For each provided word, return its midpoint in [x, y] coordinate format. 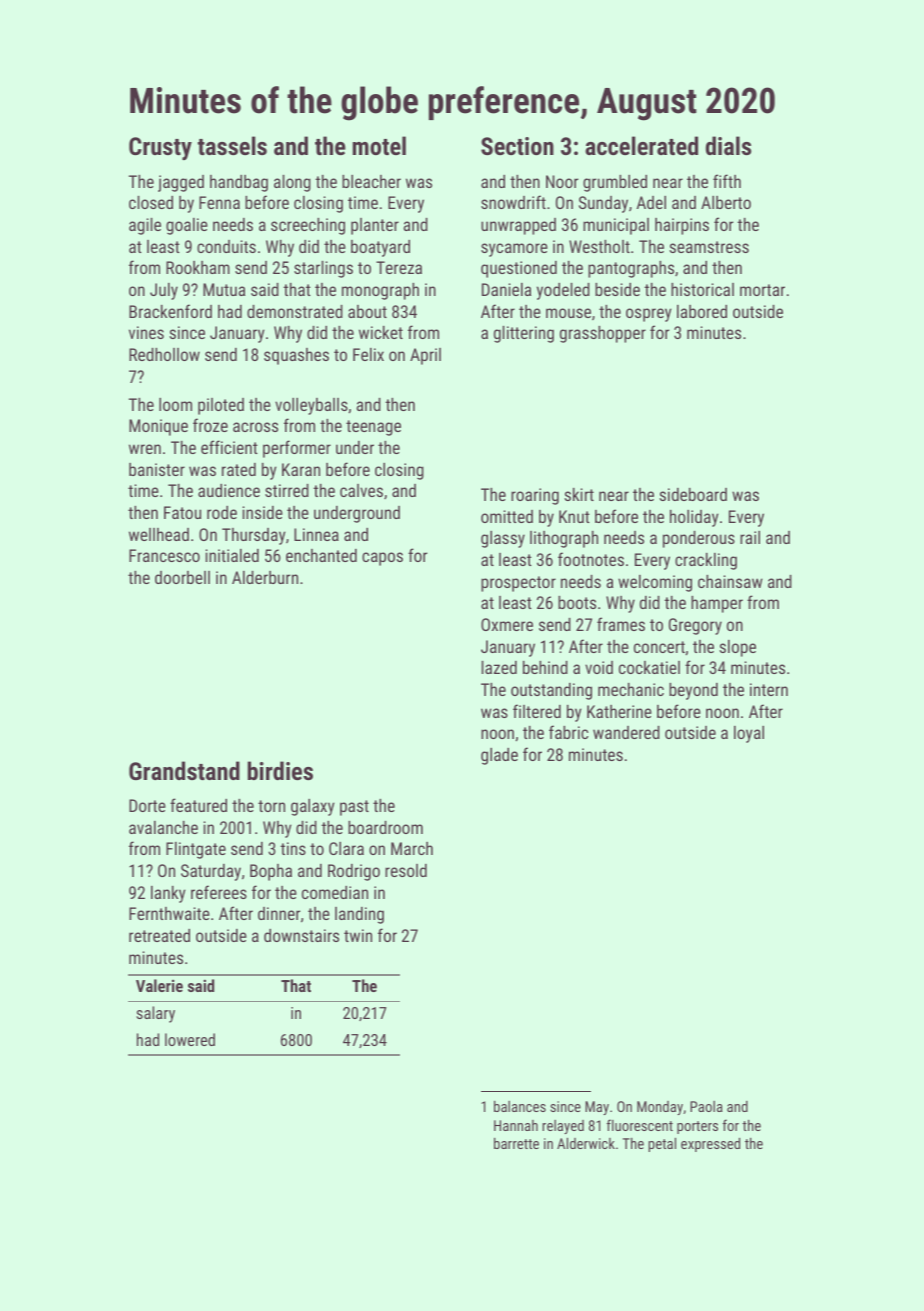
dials [728, 145]
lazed [499, 667]
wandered [626, 732]
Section [517, 146]
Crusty [160, 148]
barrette [516, 1143]
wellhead [159, 534]
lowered [190, 1039]
